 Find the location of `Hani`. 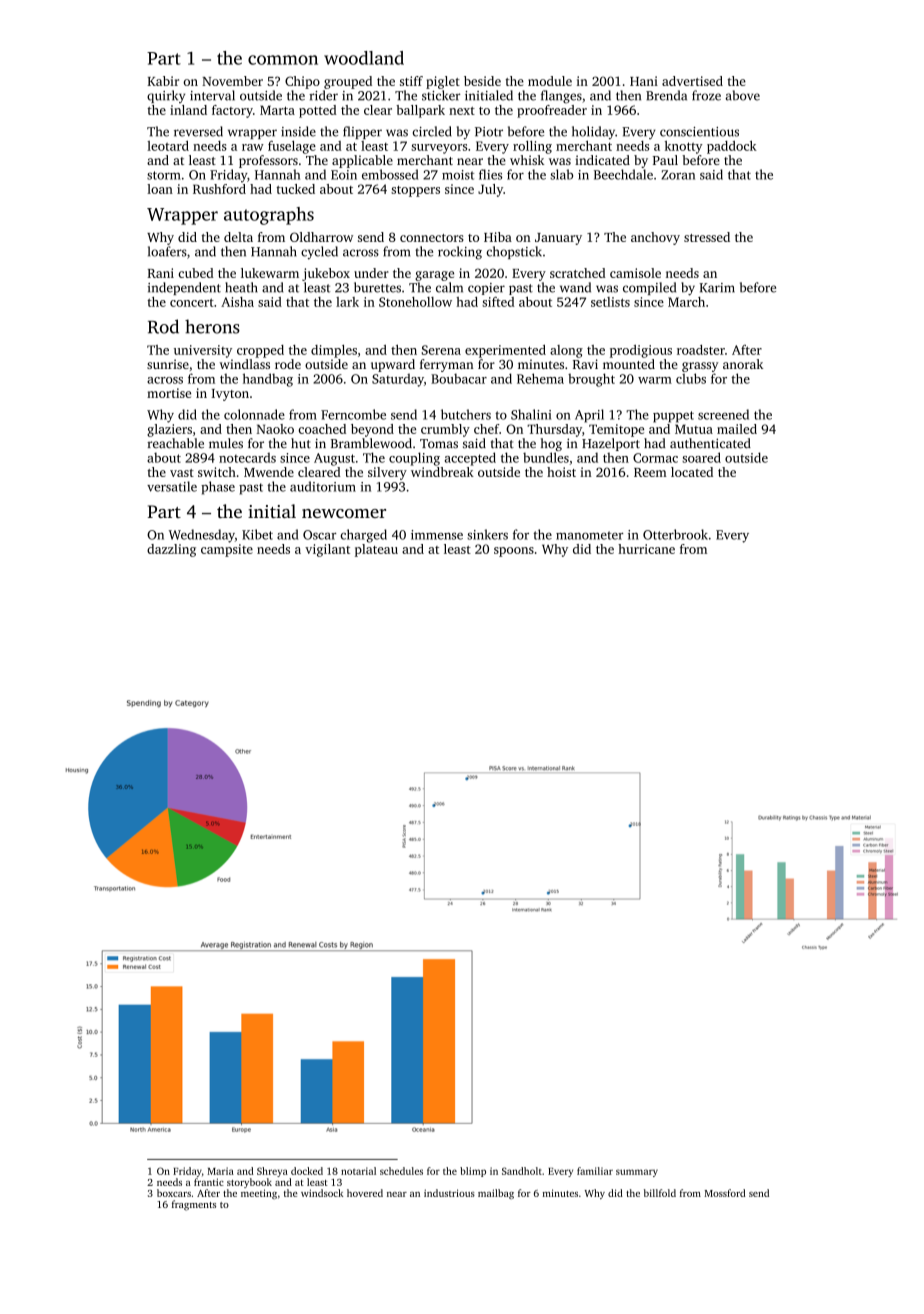

Hani is located at coordinates (644, 81).
